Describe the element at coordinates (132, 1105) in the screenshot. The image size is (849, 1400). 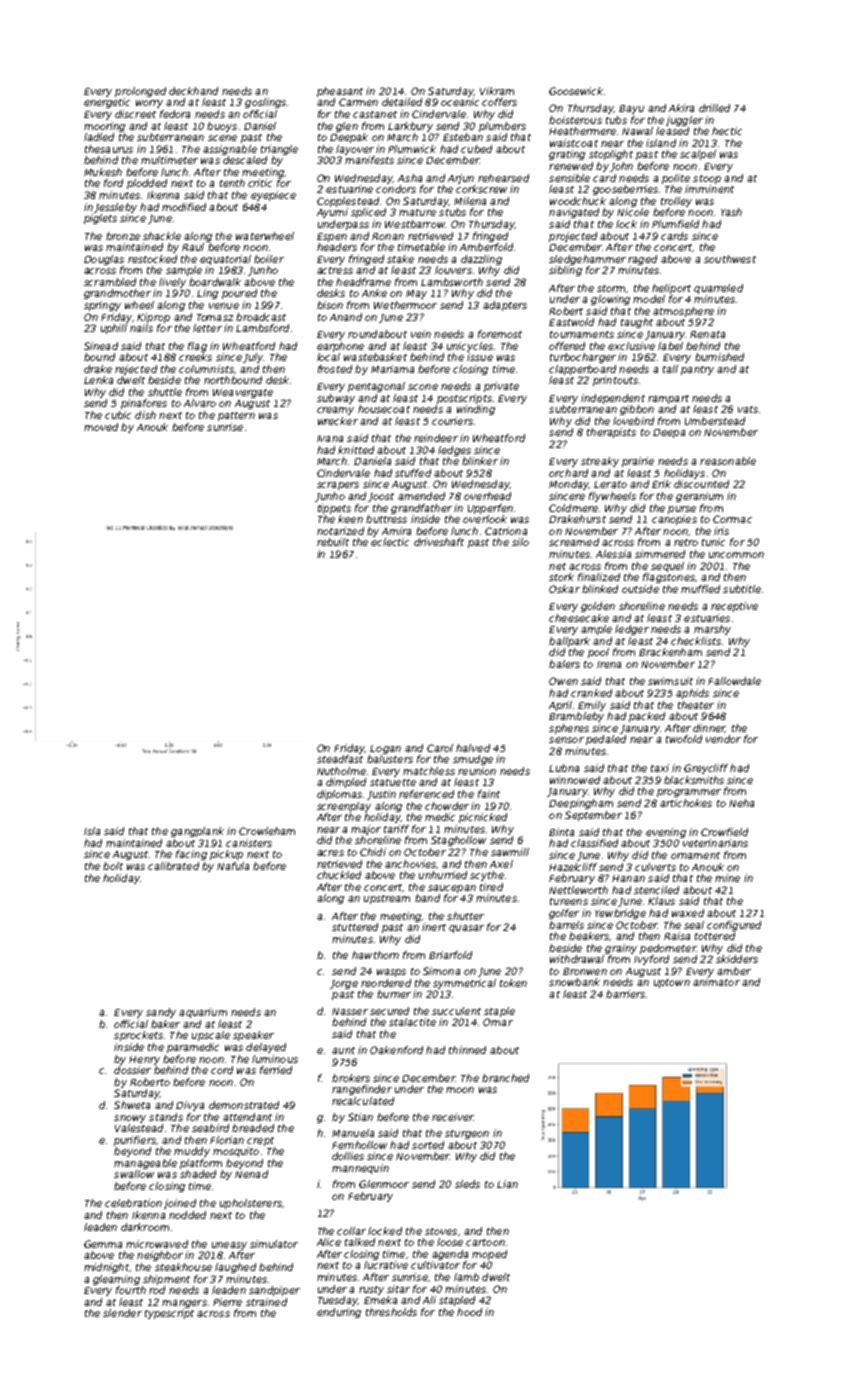
I see `Shweta` at that location.
